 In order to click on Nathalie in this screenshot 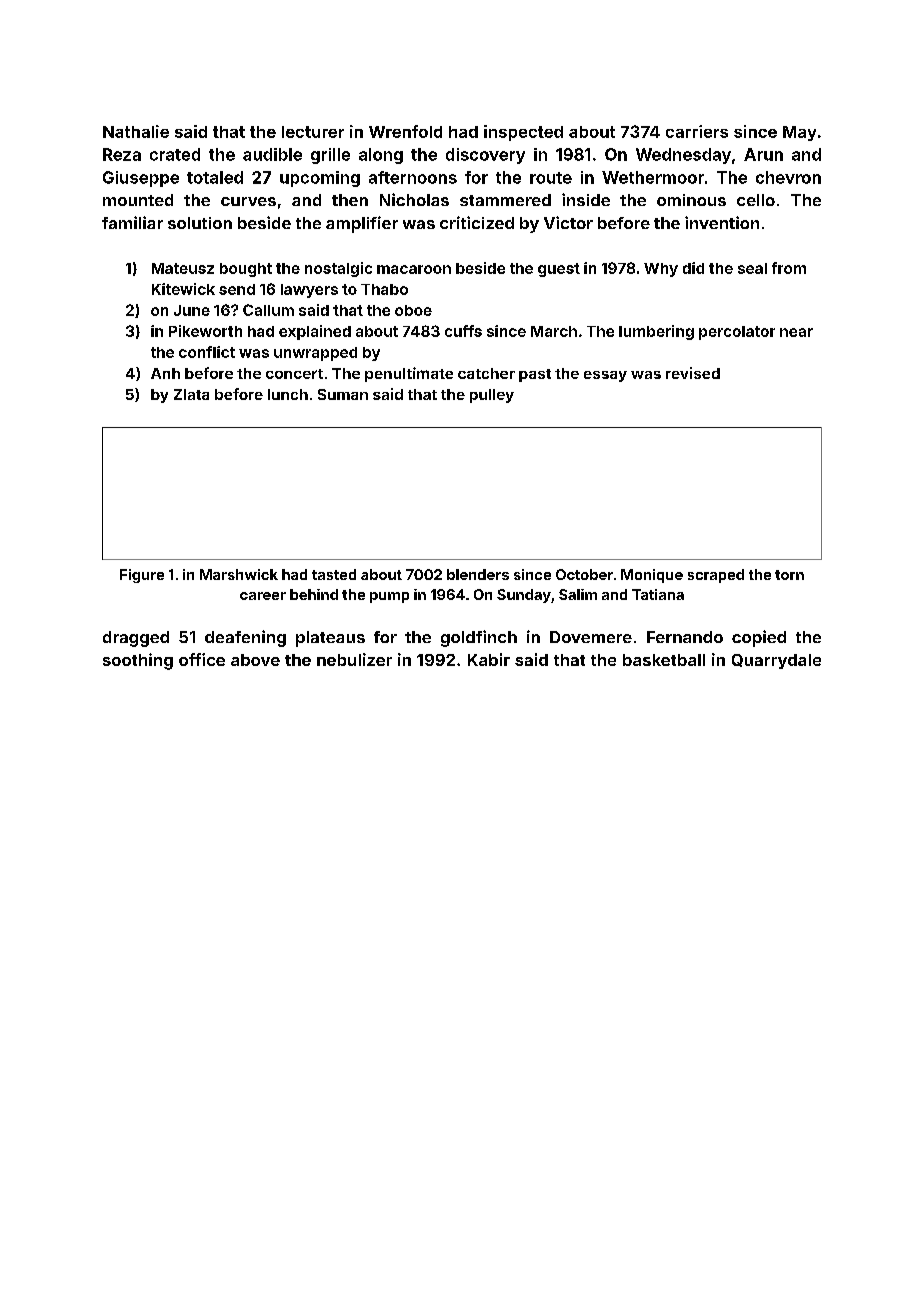, I will do `click(136, 131)`.
